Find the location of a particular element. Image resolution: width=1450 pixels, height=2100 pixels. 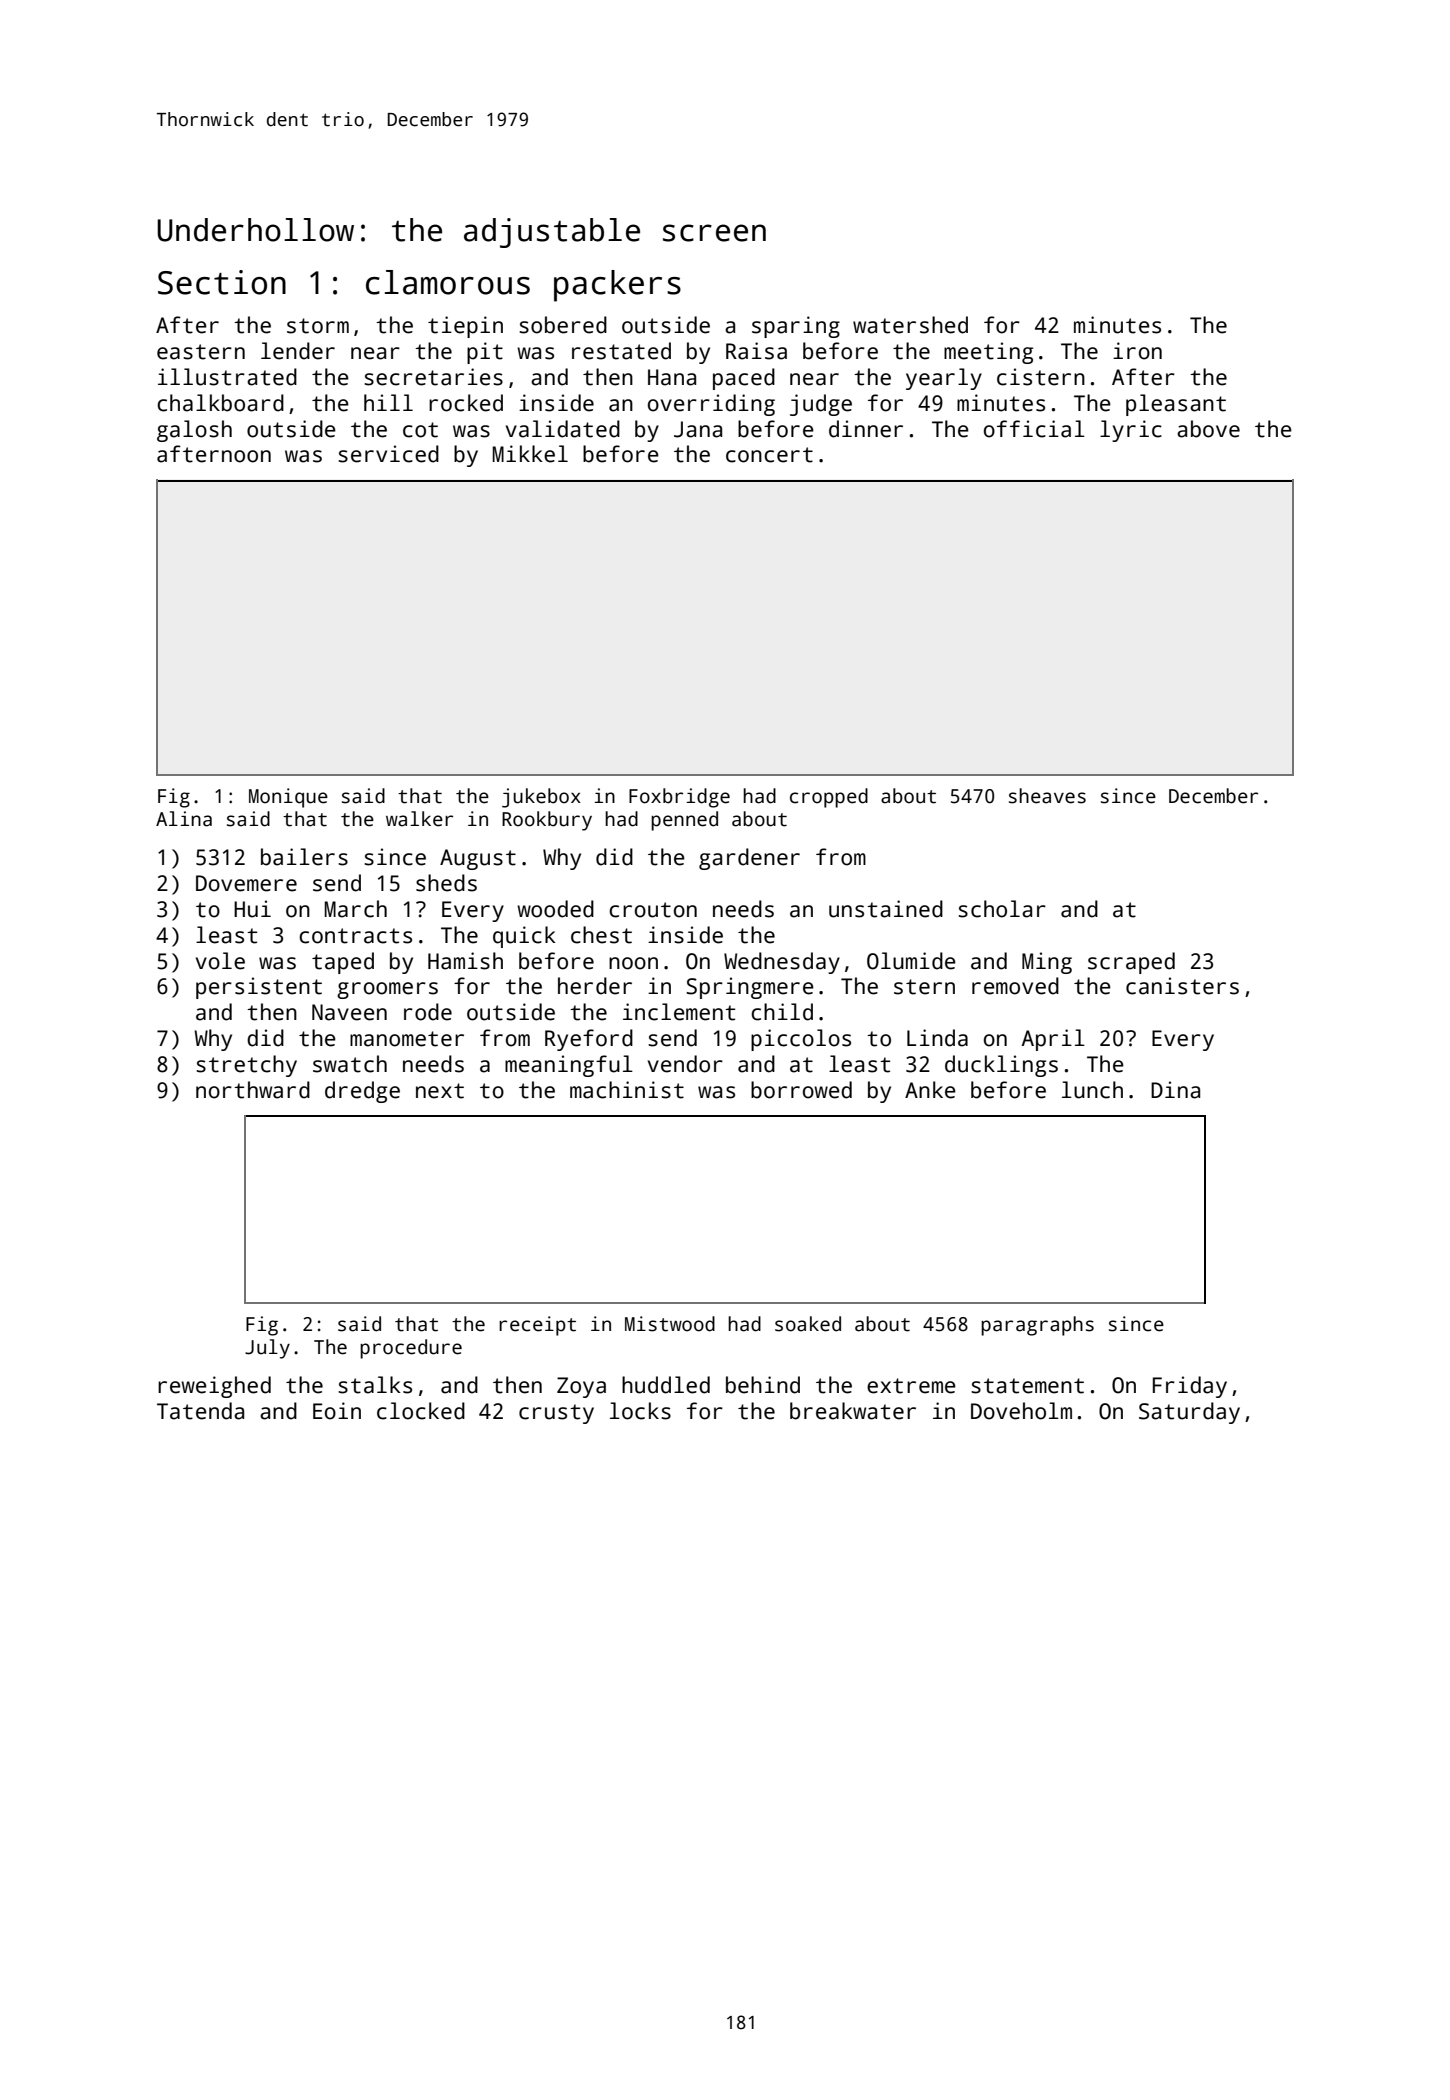

lunch is located at coordinates (1092, 1090).
